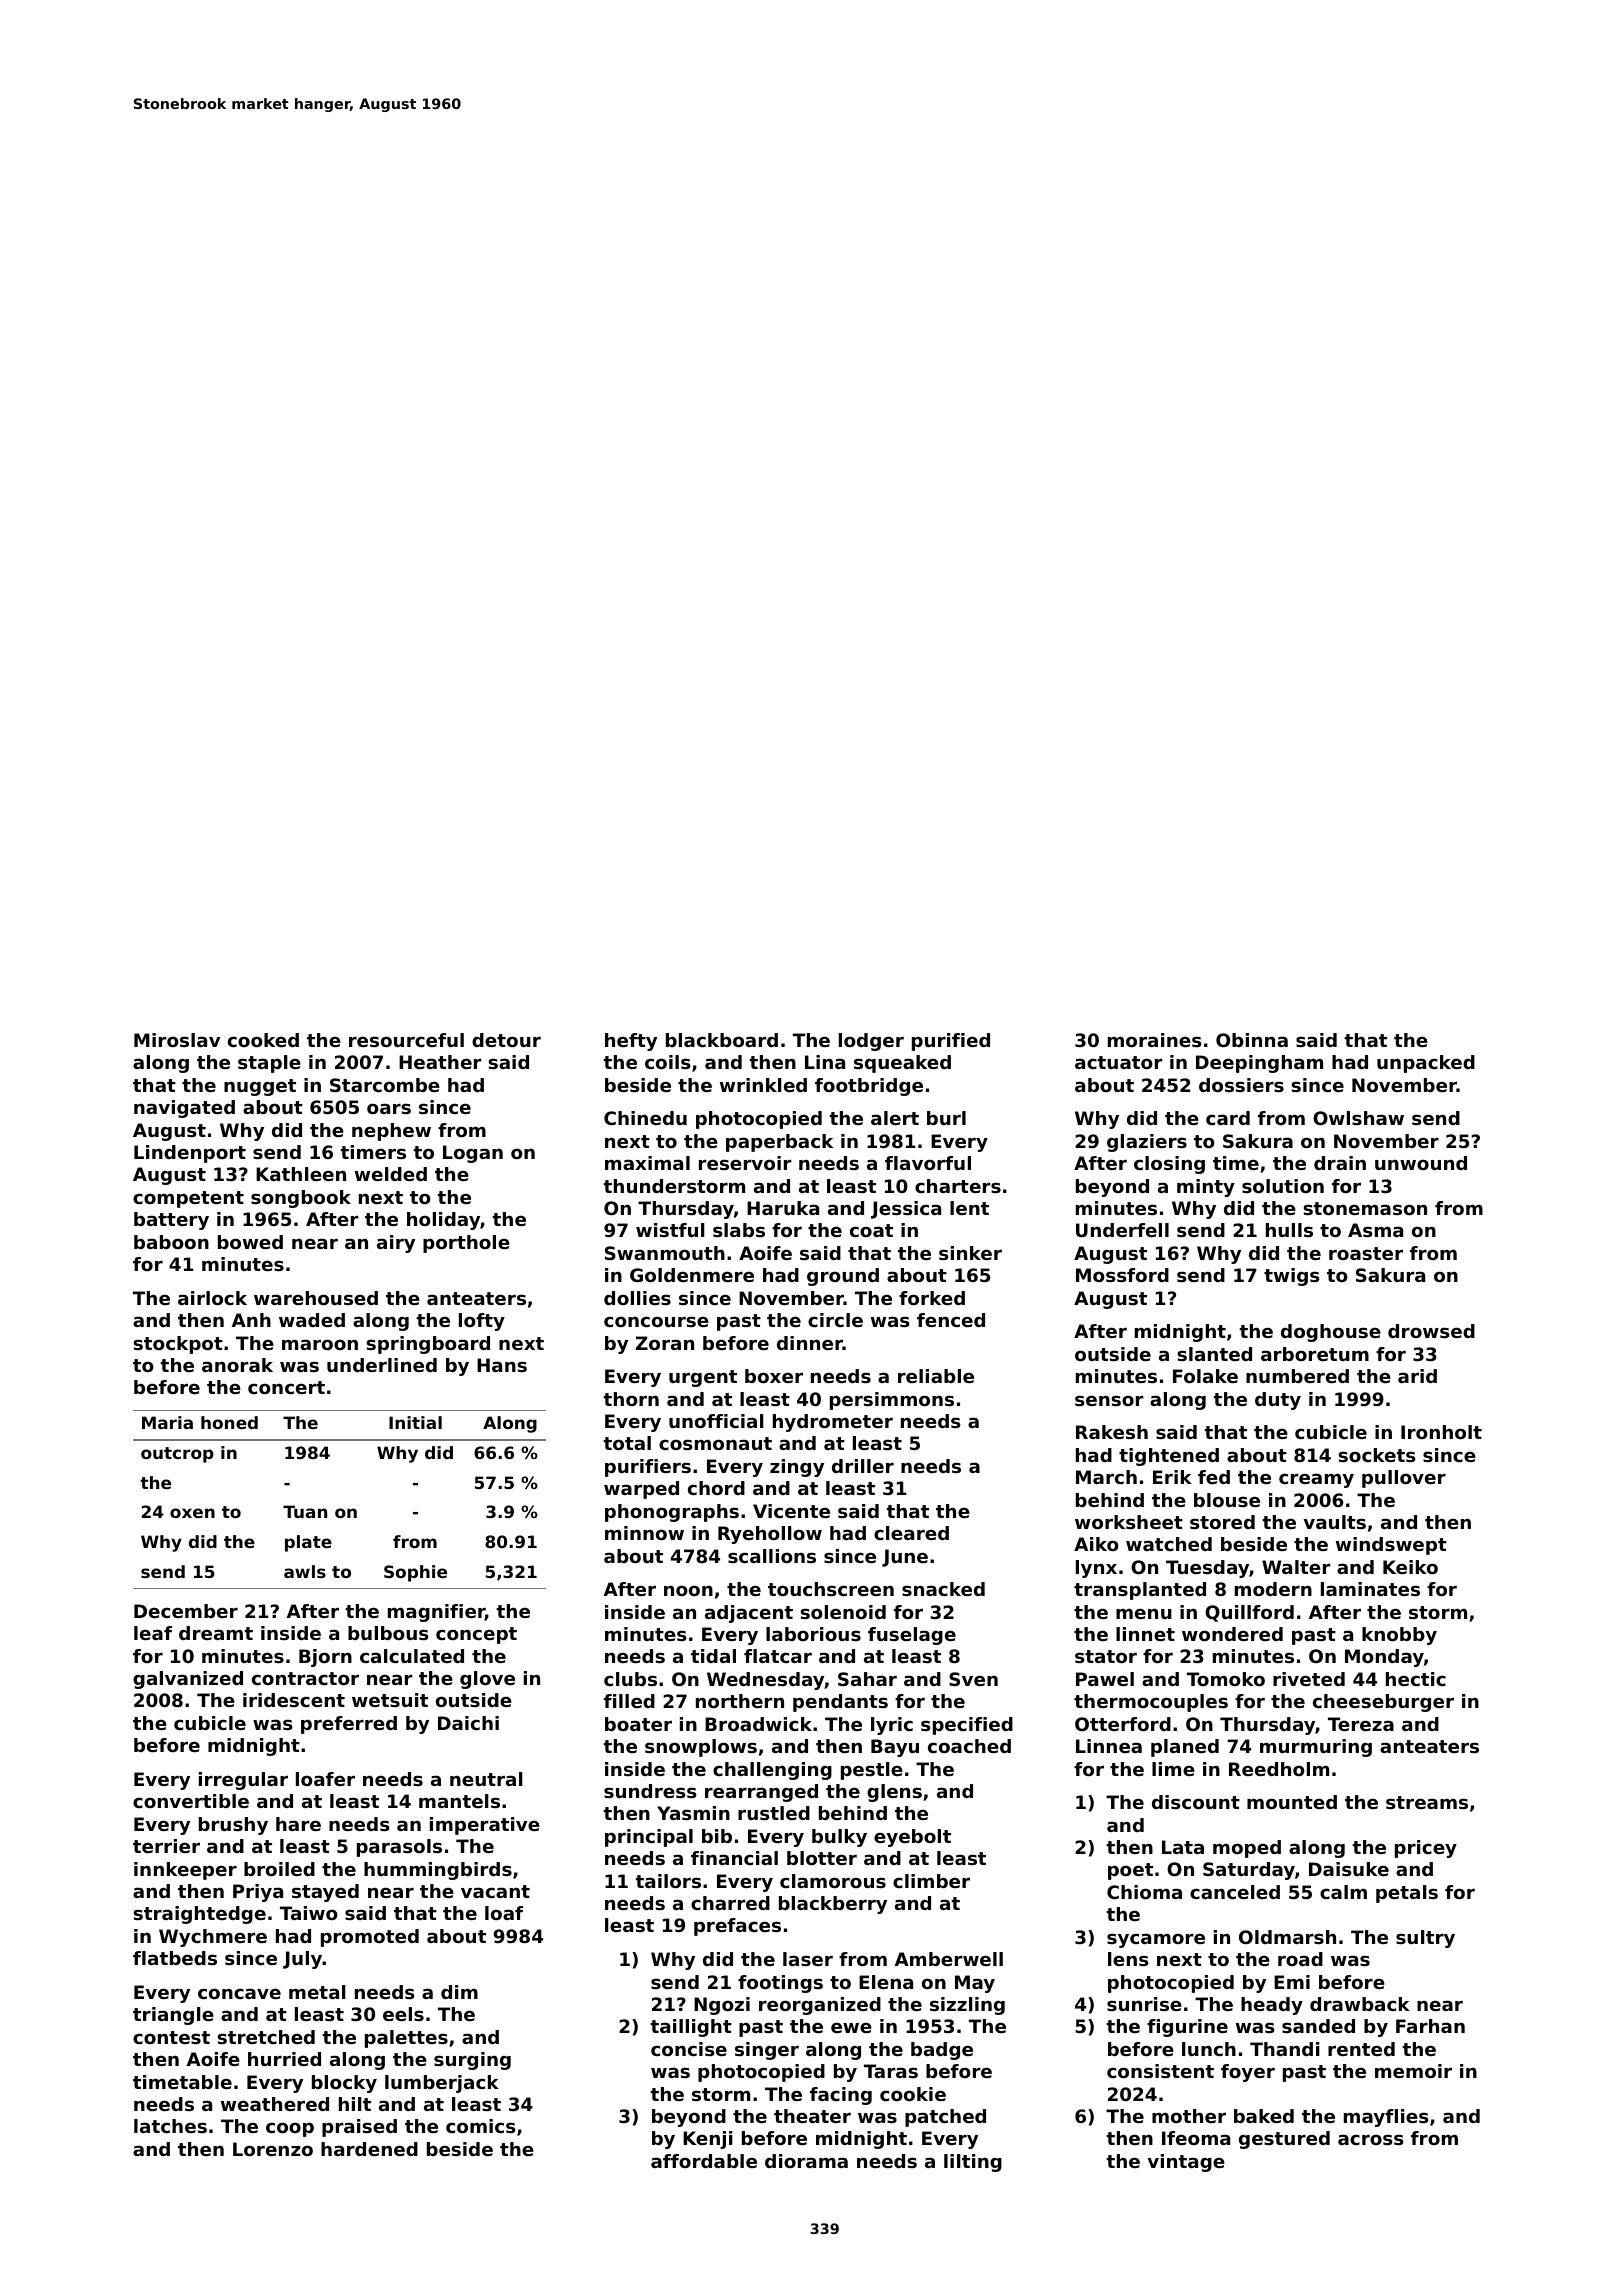 The image size is (1620, 2292). Describe the element at coordinates (1214, 1354) in the screenshot. I see `slanted` at that location.
